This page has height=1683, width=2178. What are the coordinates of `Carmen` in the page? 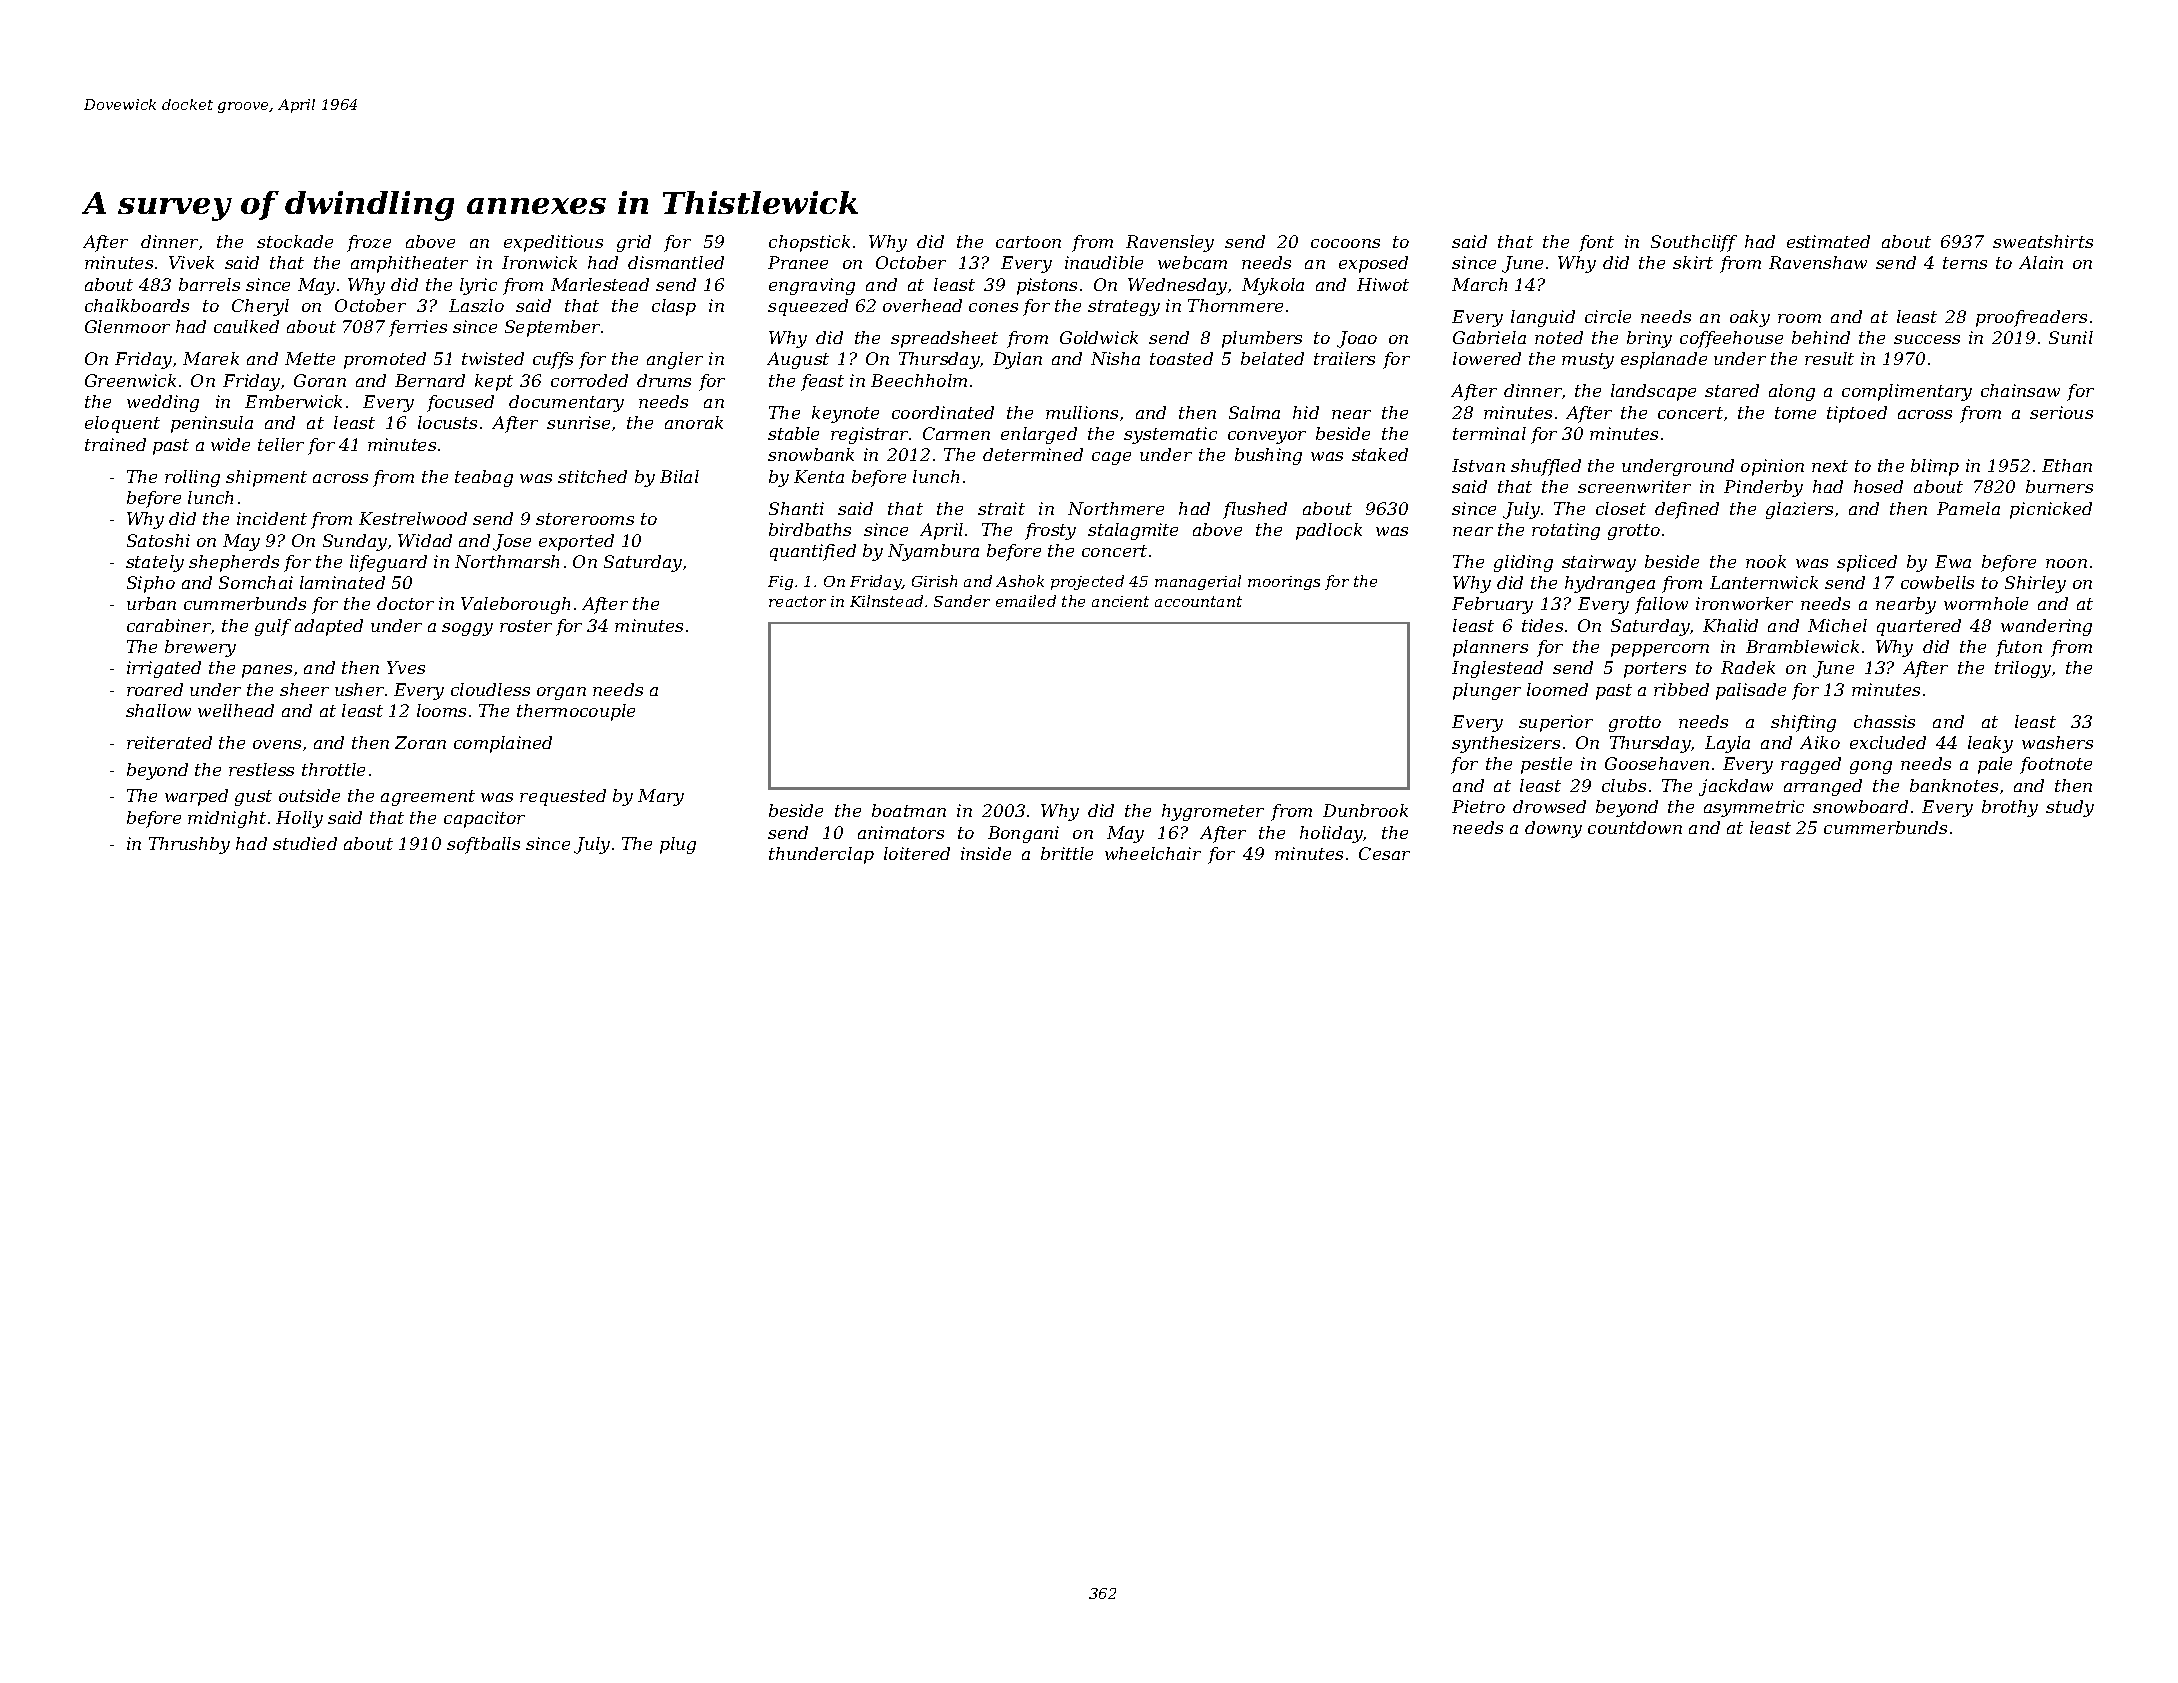 It's located at (956, 433).
